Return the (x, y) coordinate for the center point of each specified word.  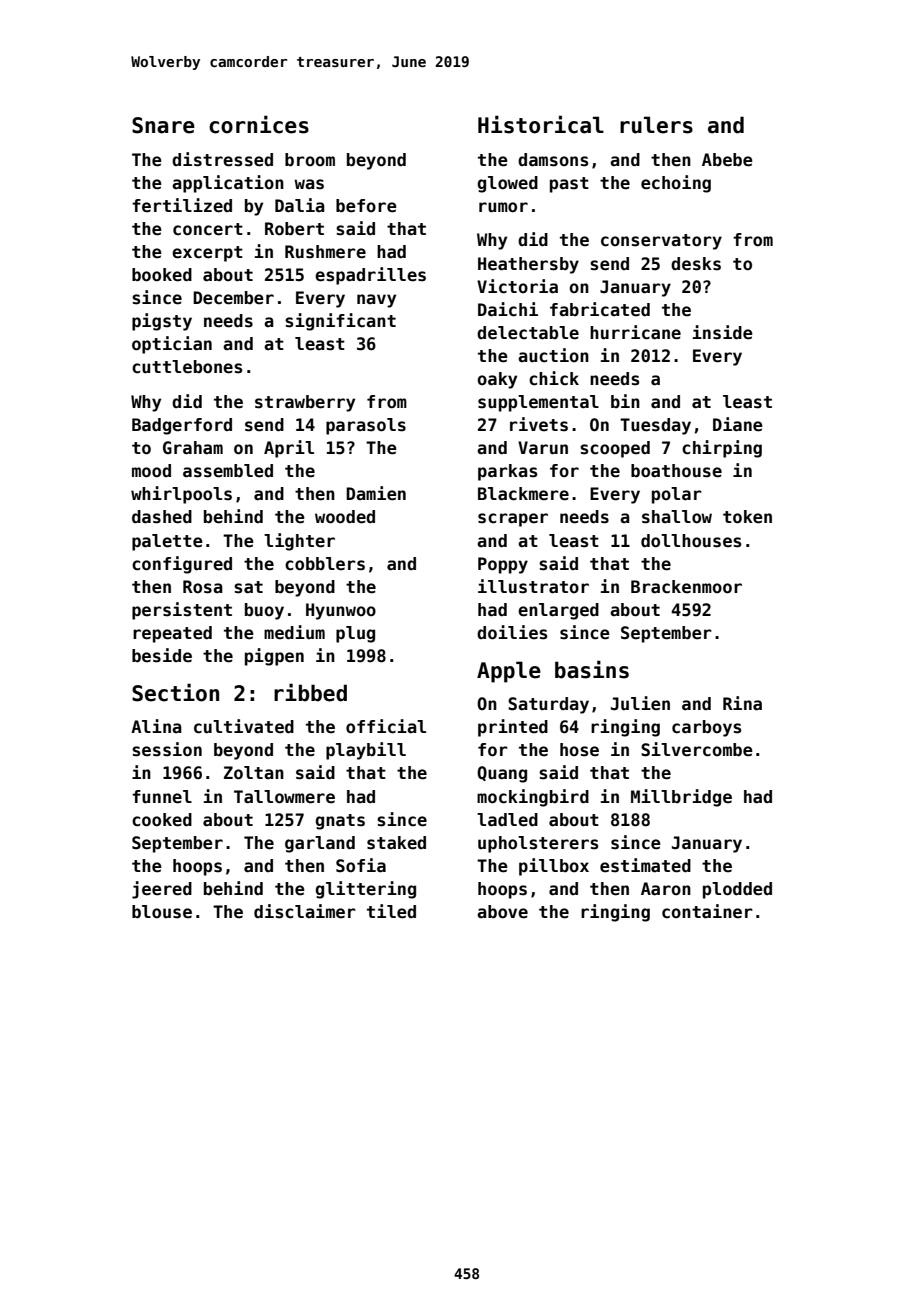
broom (310, 160)
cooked (162, 820)
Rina (742, 703)
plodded (737, 890)
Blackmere (523, 494)
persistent (182, 611)
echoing (676, 184)
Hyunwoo (341, 611)
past (569, 185)
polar (677, 495)
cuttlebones (187, 367)
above (502, 912)
